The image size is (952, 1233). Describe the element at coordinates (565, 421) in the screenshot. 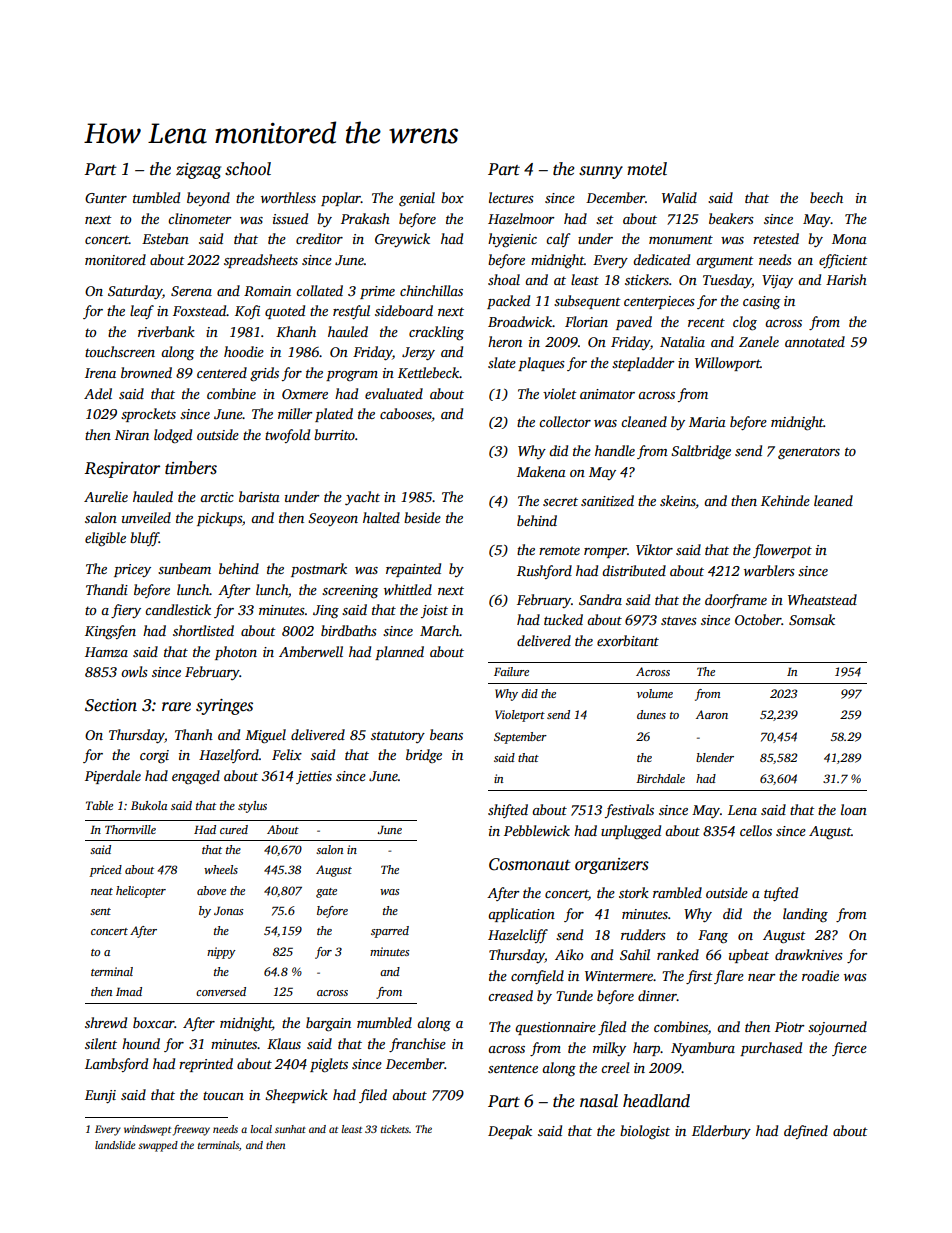

I see `collector` at that location.
